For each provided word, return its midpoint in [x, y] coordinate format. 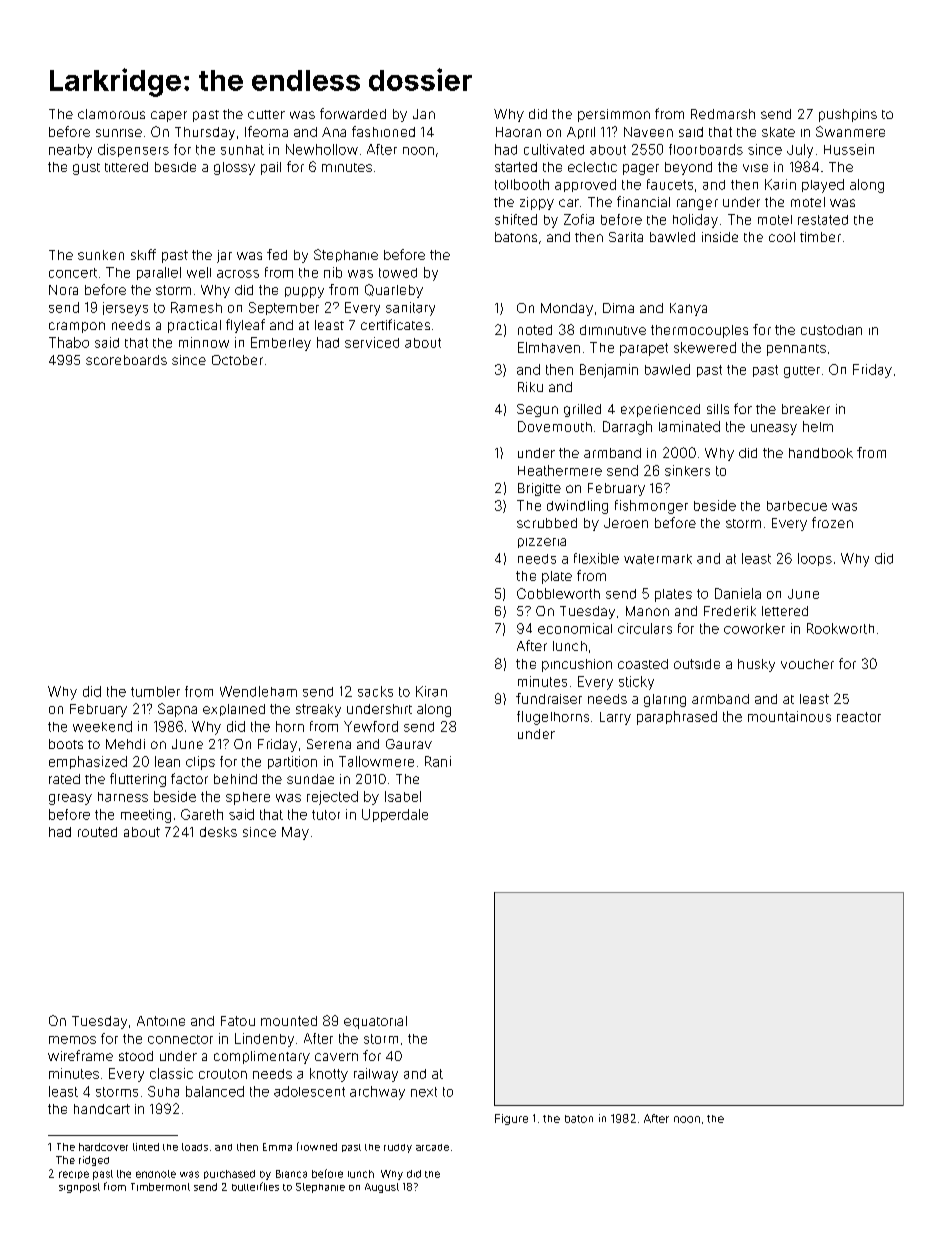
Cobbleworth [558, 593]
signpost [79, 1188]
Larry [615, 718]
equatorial [375, 1022]
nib [333, 272]
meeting [146, 816]
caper [169, 116]
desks [218, 832]
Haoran [518, 132]
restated [823, 220]
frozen [832, 522]
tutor [326, 815]
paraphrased [677, 718]
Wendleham [258, 691]
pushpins [848, 115]
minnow [204, 342]
